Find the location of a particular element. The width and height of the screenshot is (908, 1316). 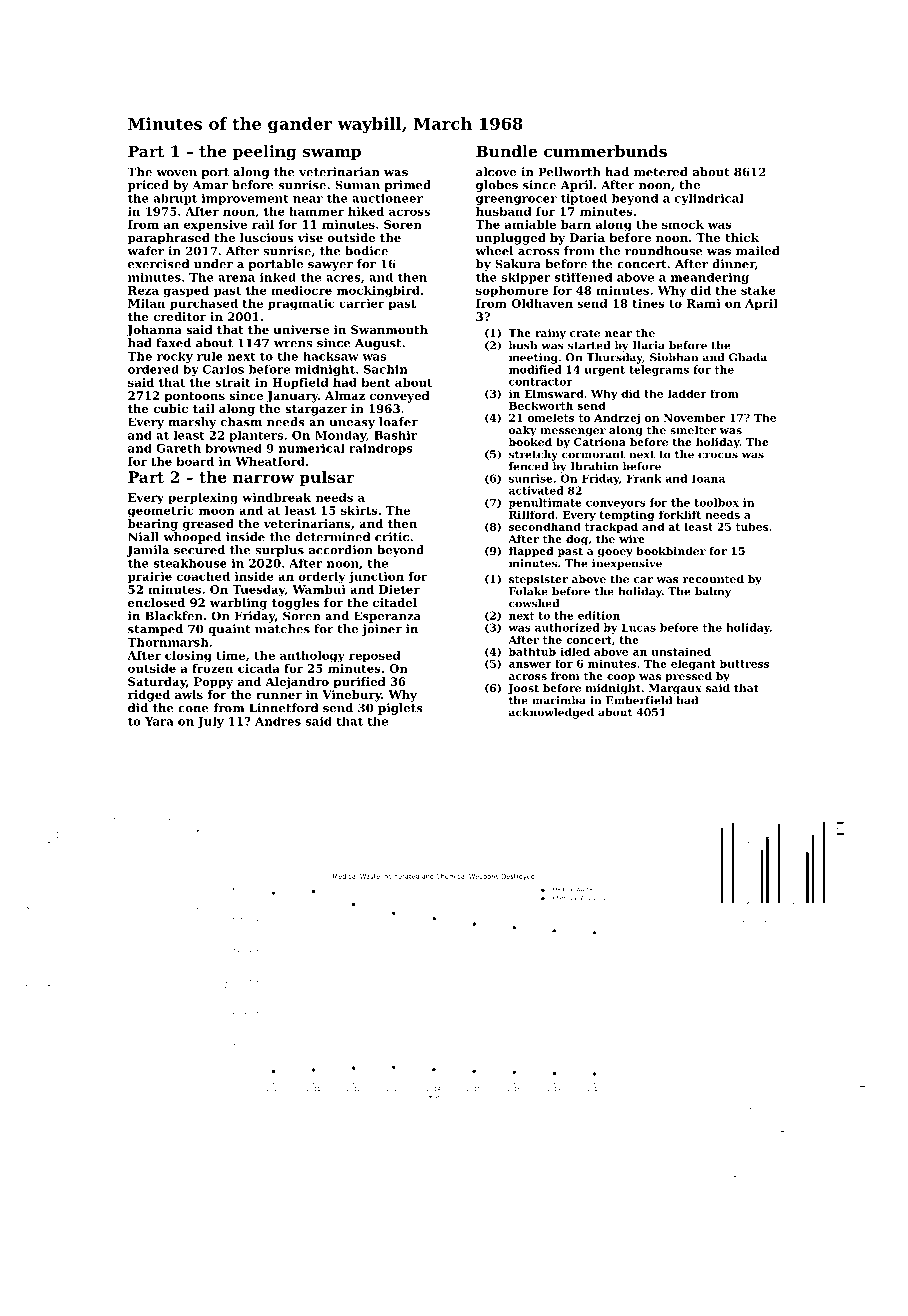

tempting is located at coordinates (626, 515).
